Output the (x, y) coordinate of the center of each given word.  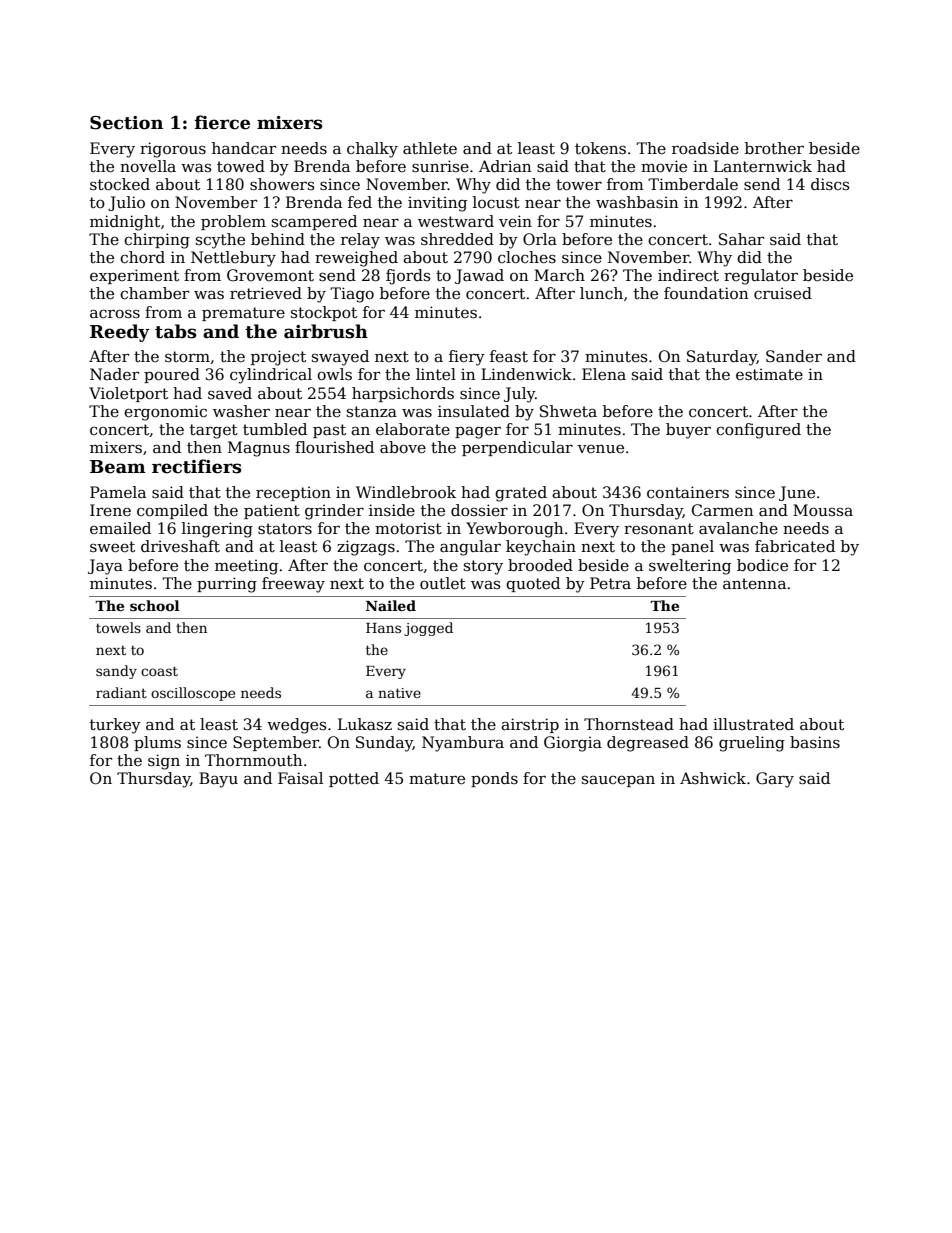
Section (126, 123)
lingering (217, 530)
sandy (116, 672)
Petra (610, 583)
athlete (430, 148)
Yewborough (514, 530)
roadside (705, 148)
